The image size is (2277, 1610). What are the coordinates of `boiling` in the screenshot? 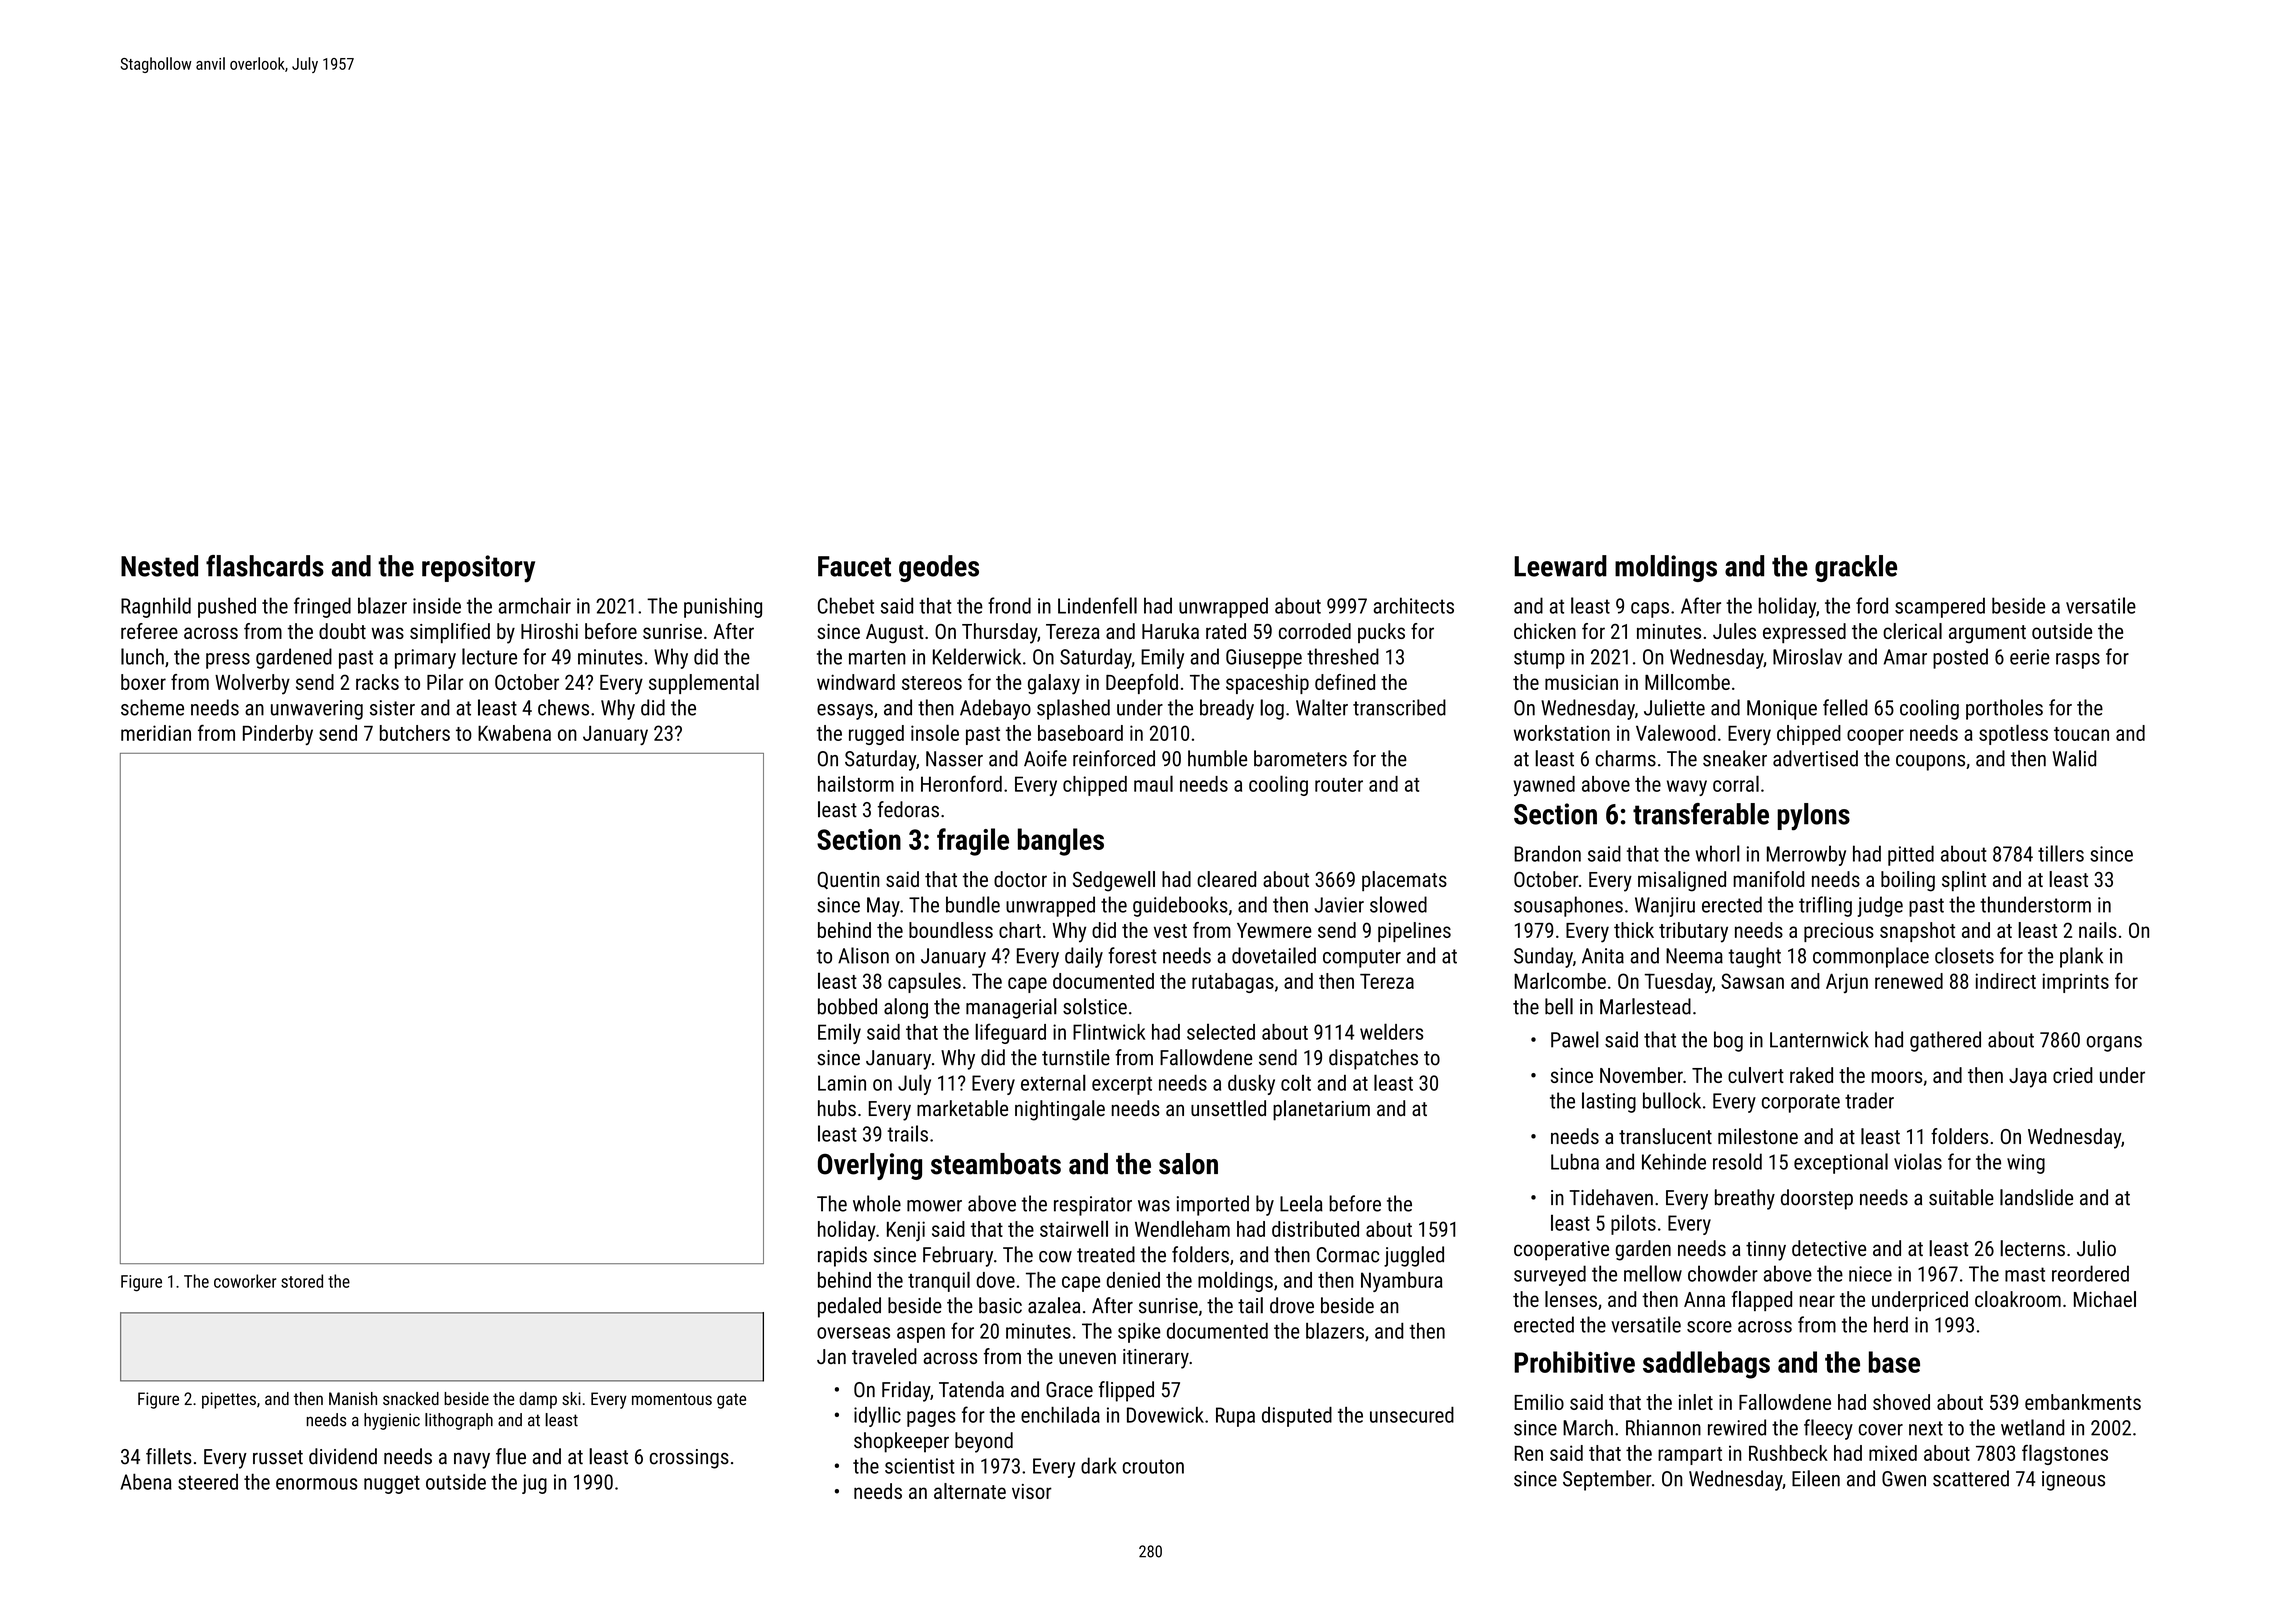 It's located at (1908, 881).
